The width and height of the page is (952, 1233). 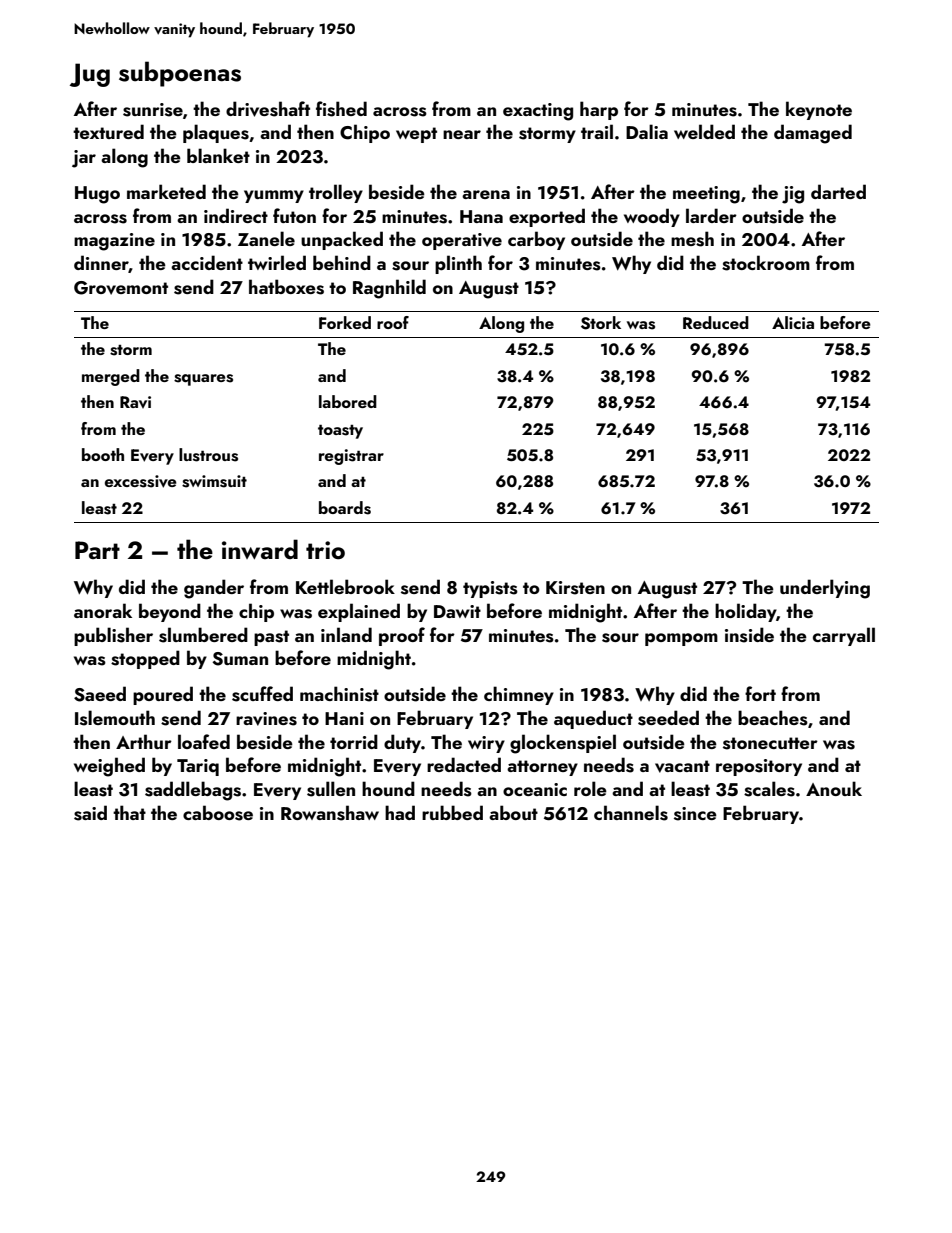 What do you see at coordinates (490, 589) in the page?
I see `typists` at bounding box center [490, 589].
